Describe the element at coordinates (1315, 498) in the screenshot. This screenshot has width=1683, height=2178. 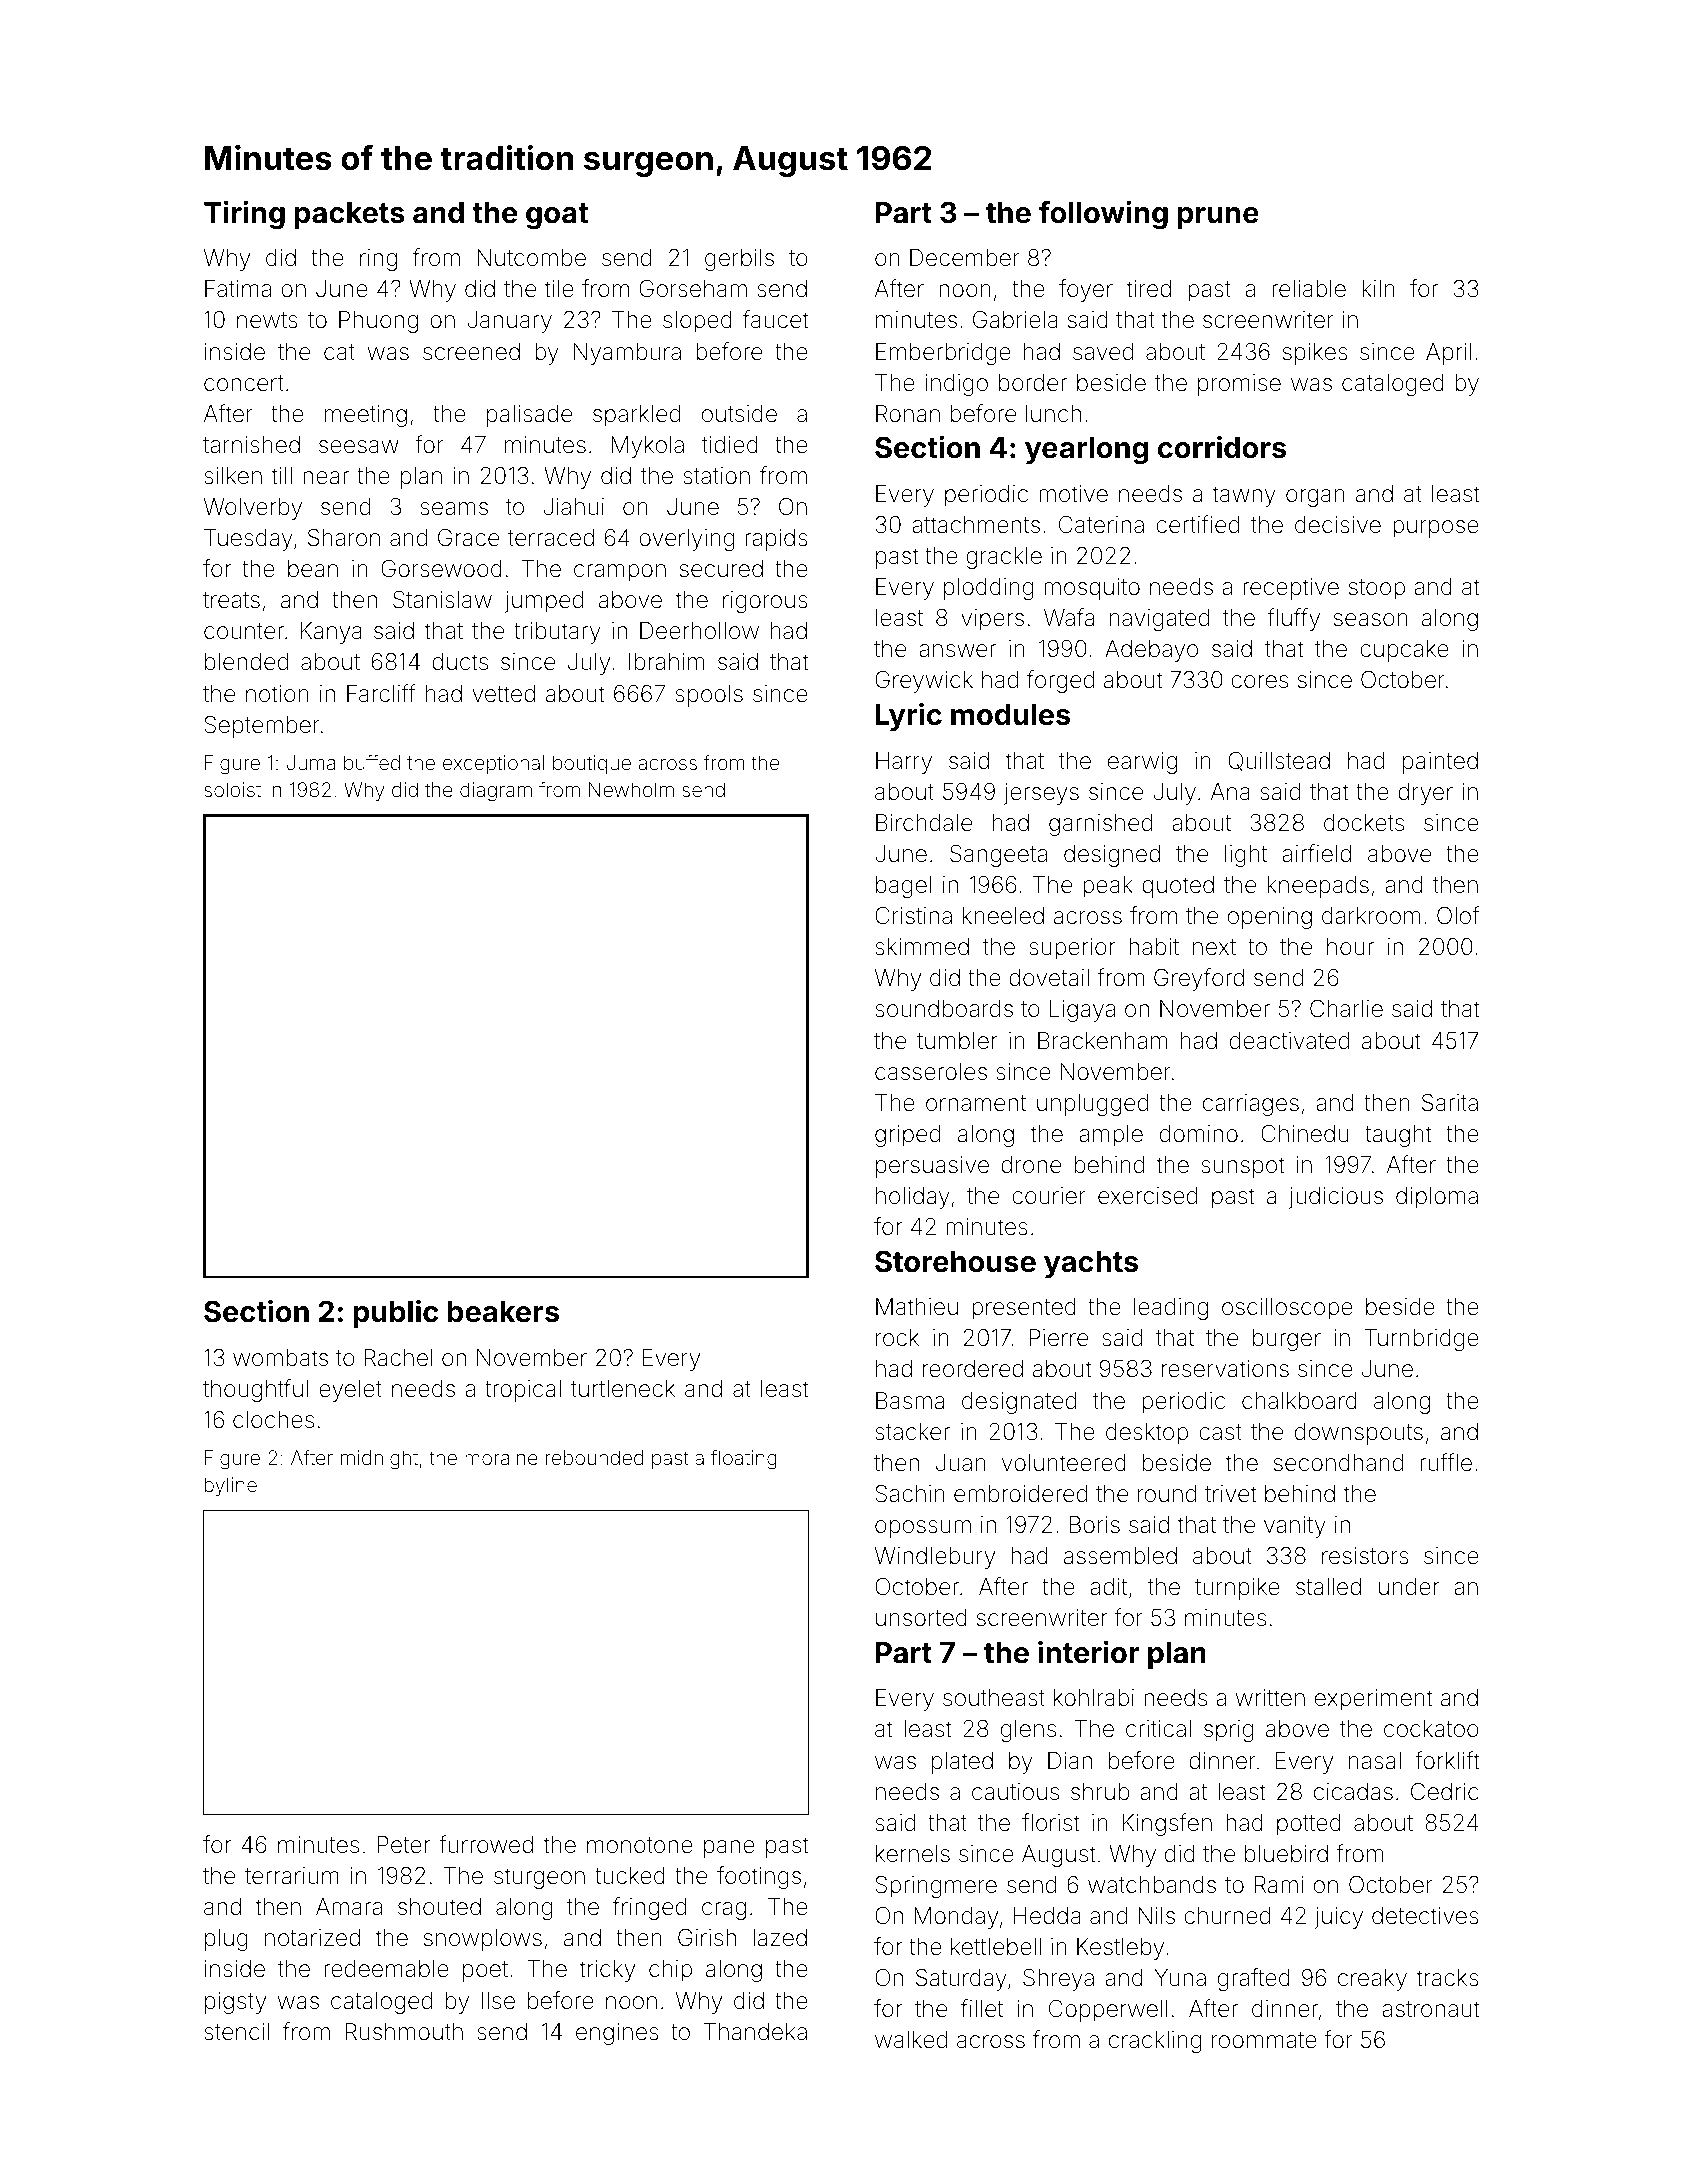
I see `organ` at that location.
